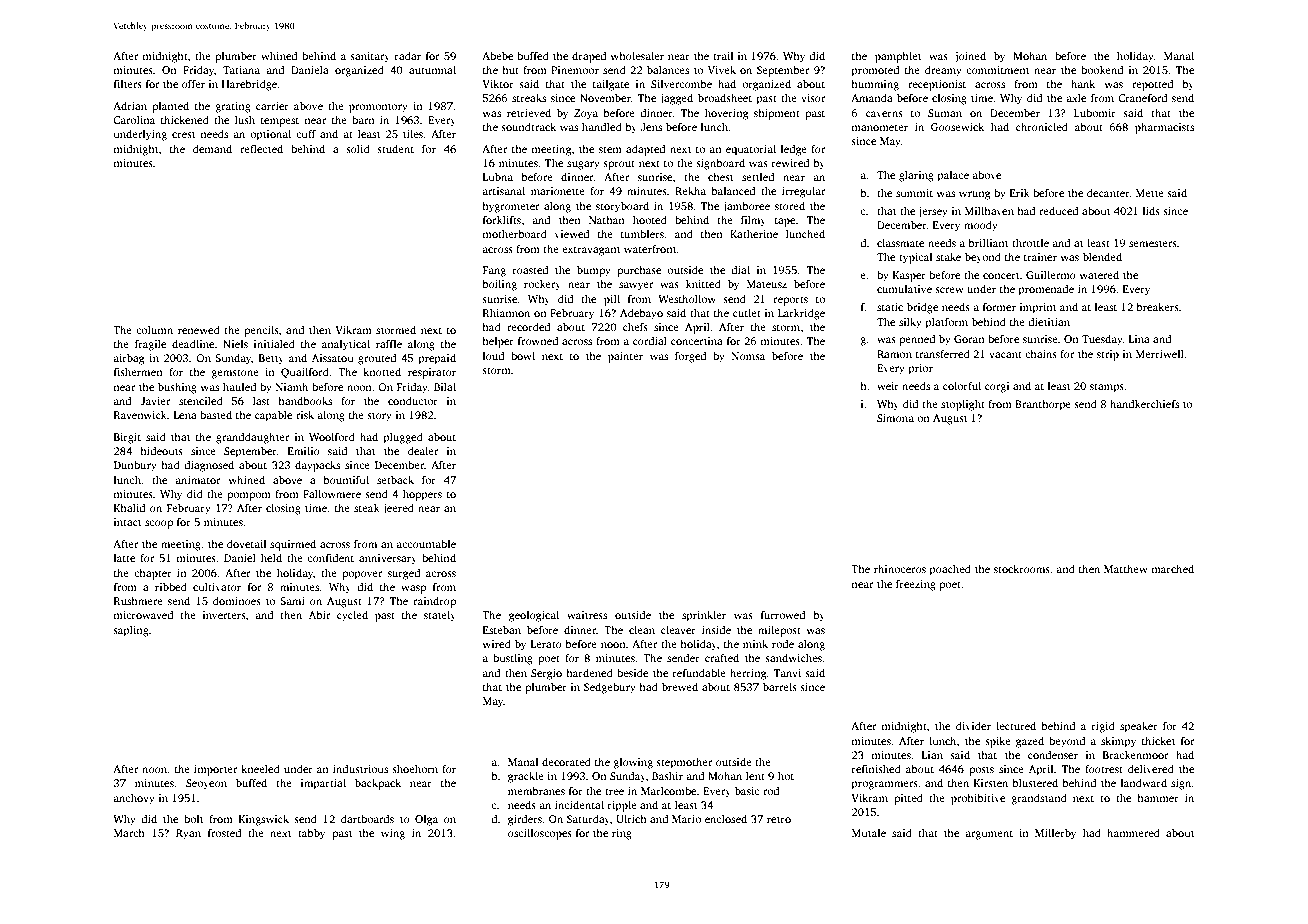 This document has height=924, width=1308. What do you see at coordinates (423, 450) in the document?
I see `dealer` at bounding box center [423, 450].
